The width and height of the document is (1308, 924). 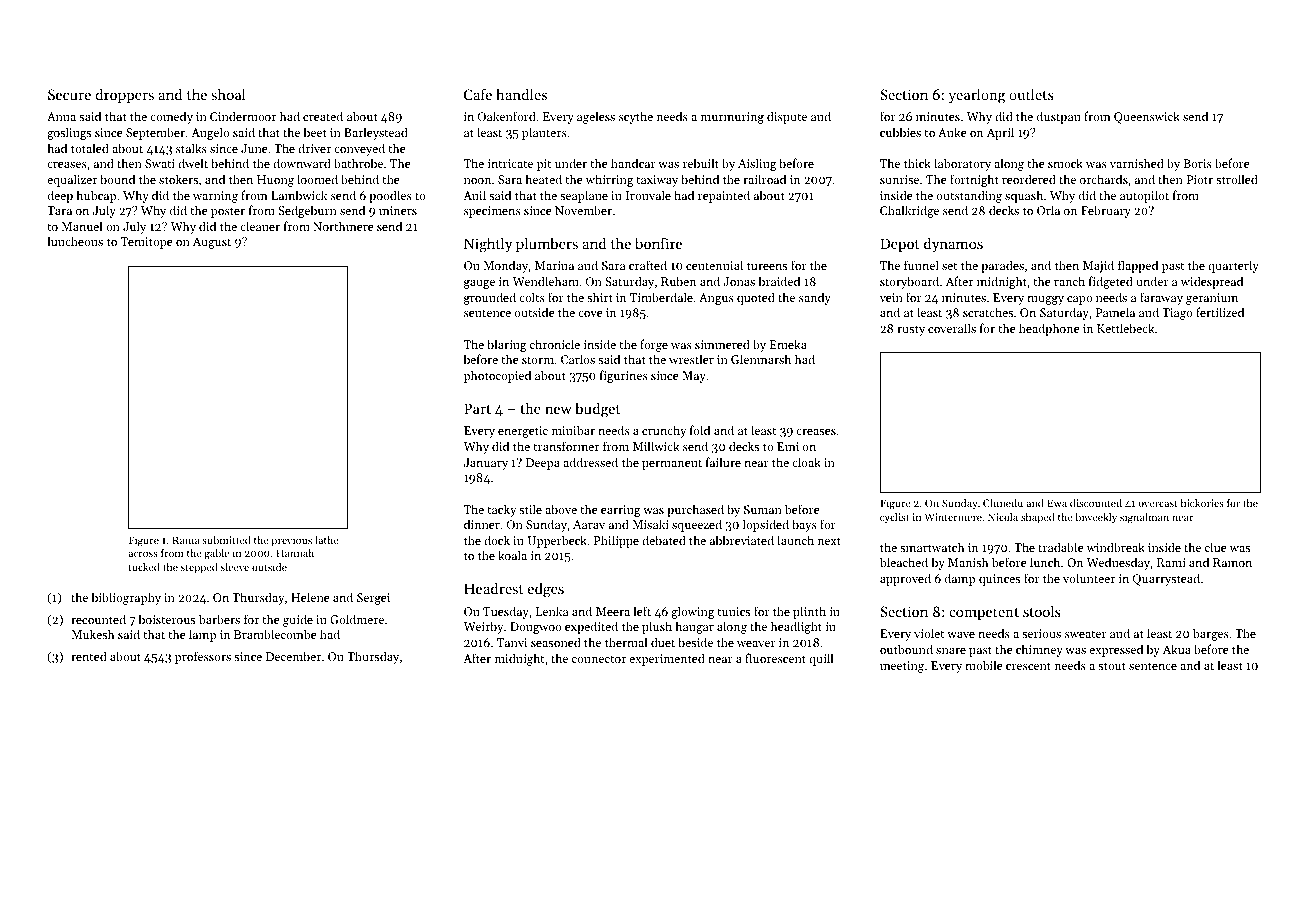 I want to click on August, so click(x=212, y=243).
